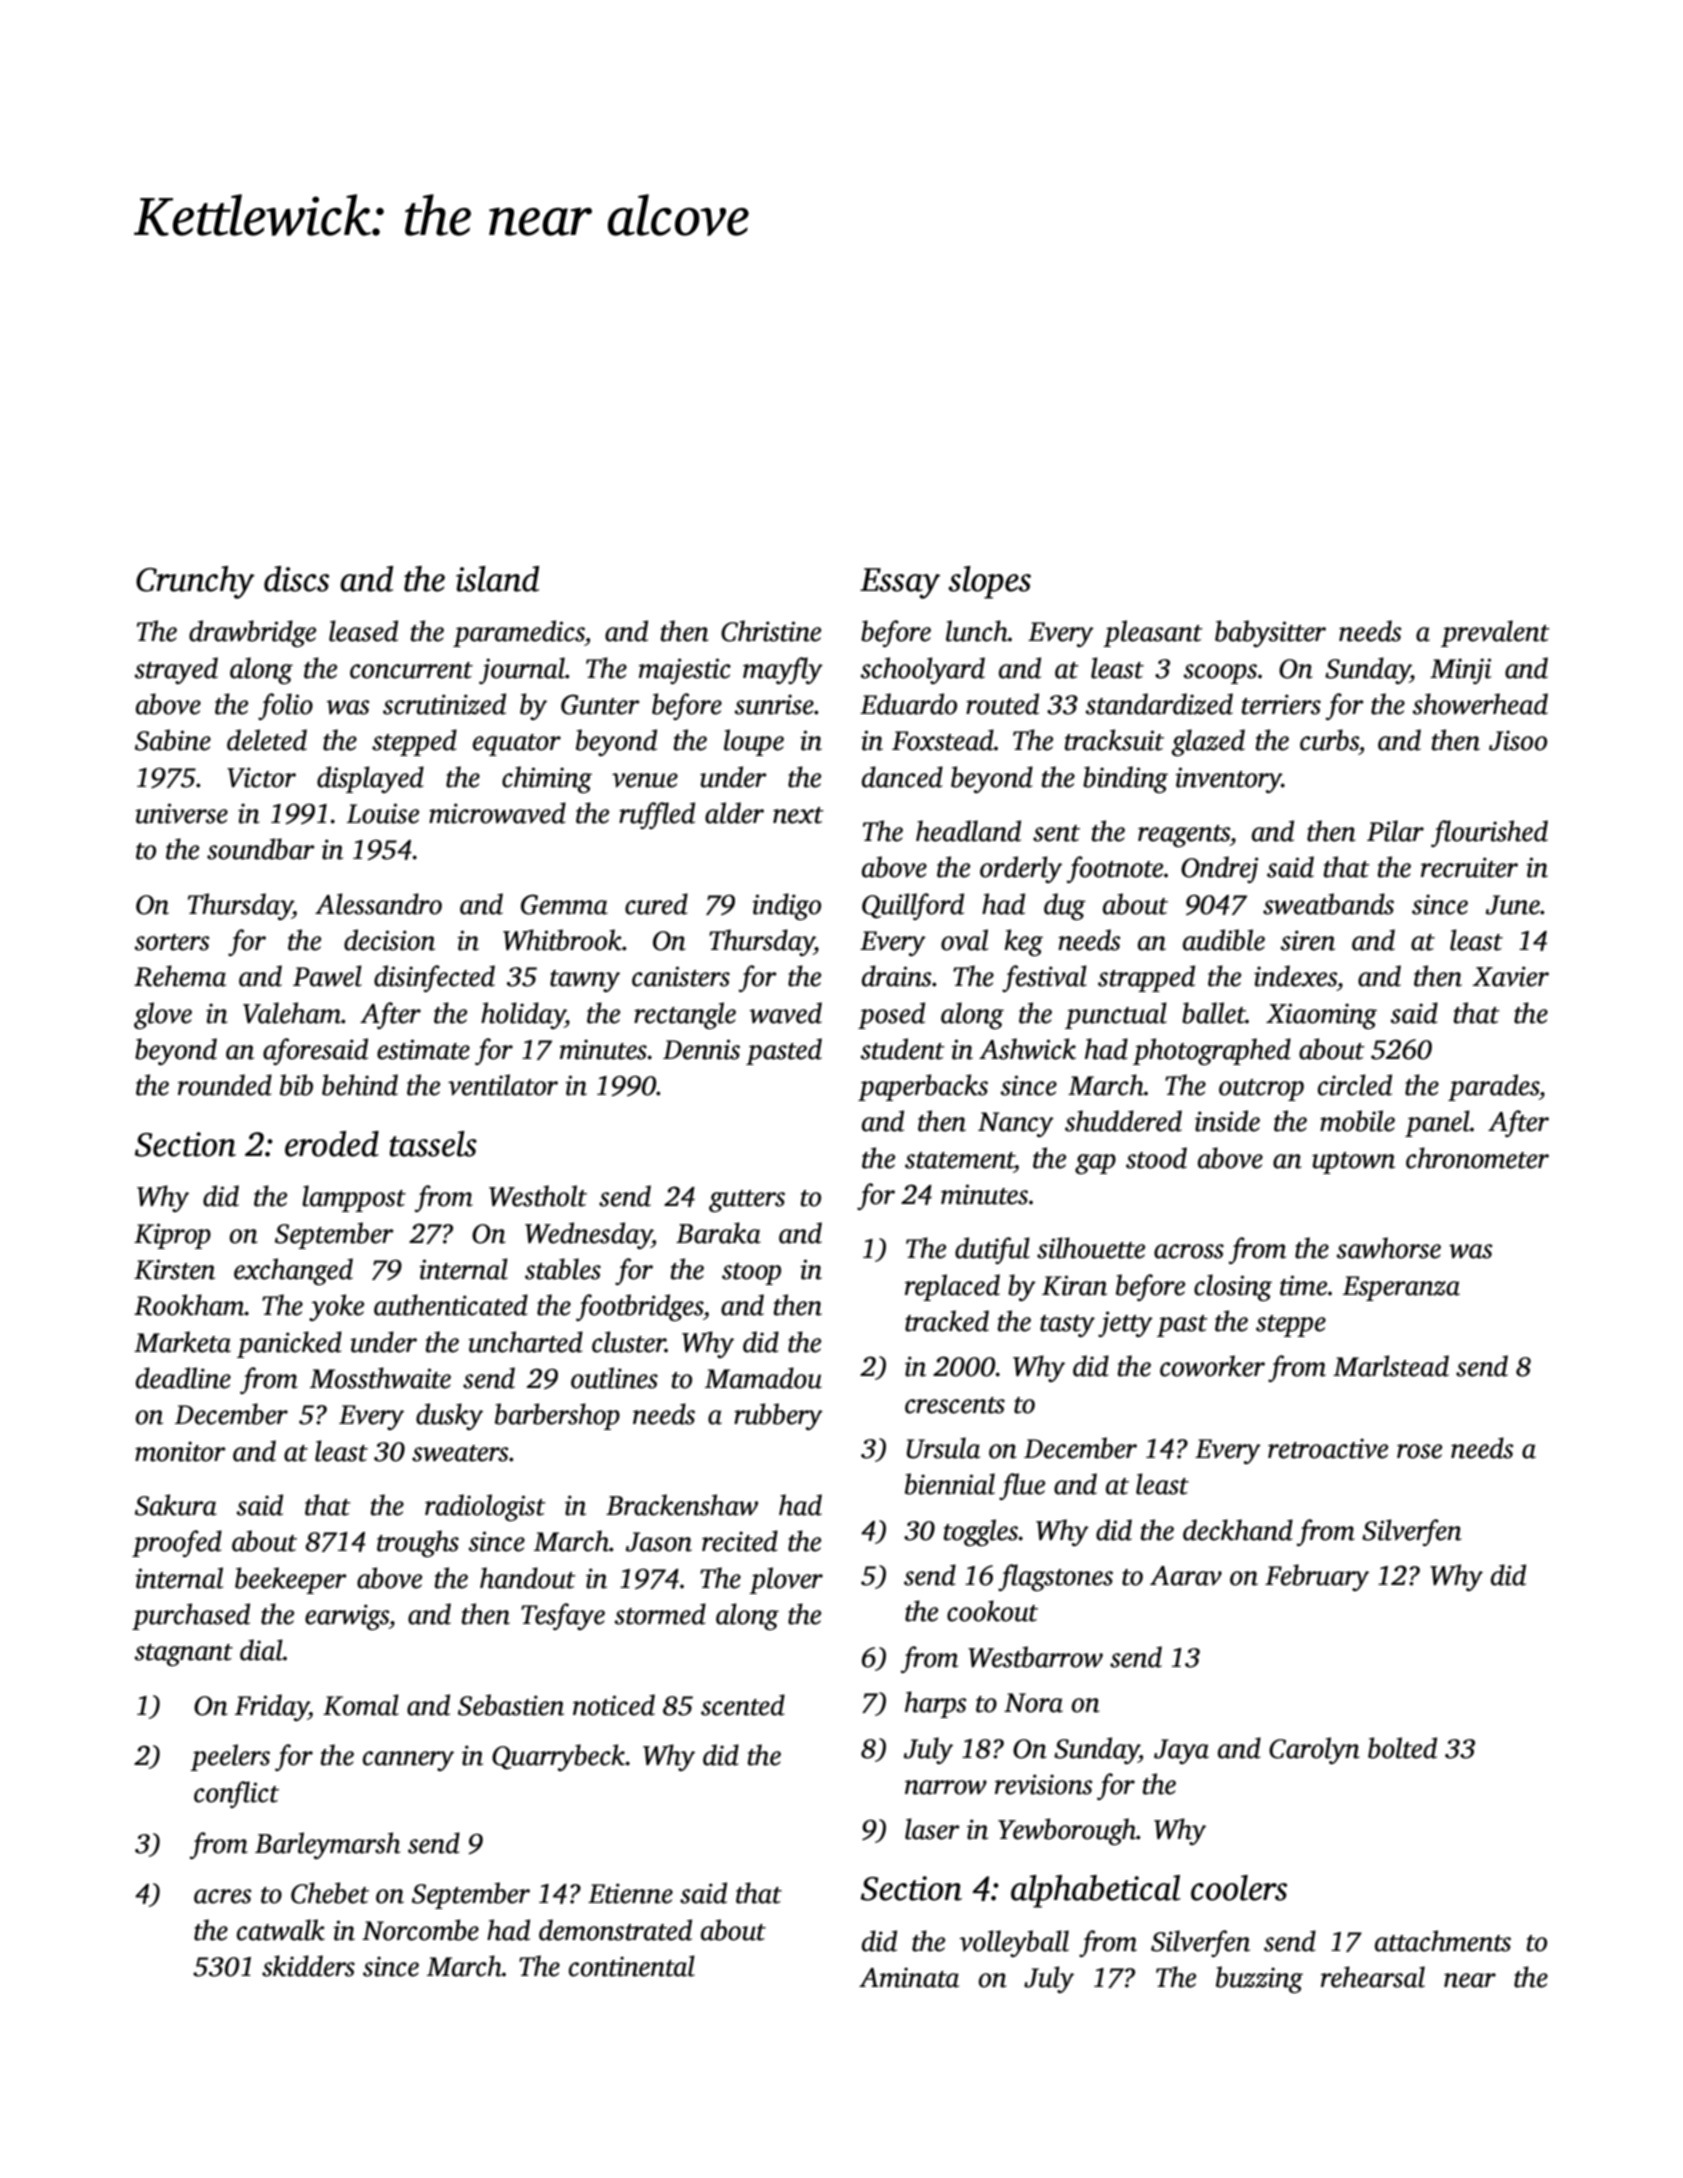 Image resolution: width=1683 pixels, height=2178 pixels. Describe the element at coordinates (1469, 867) in the image. I see `recruiter` at that location.
